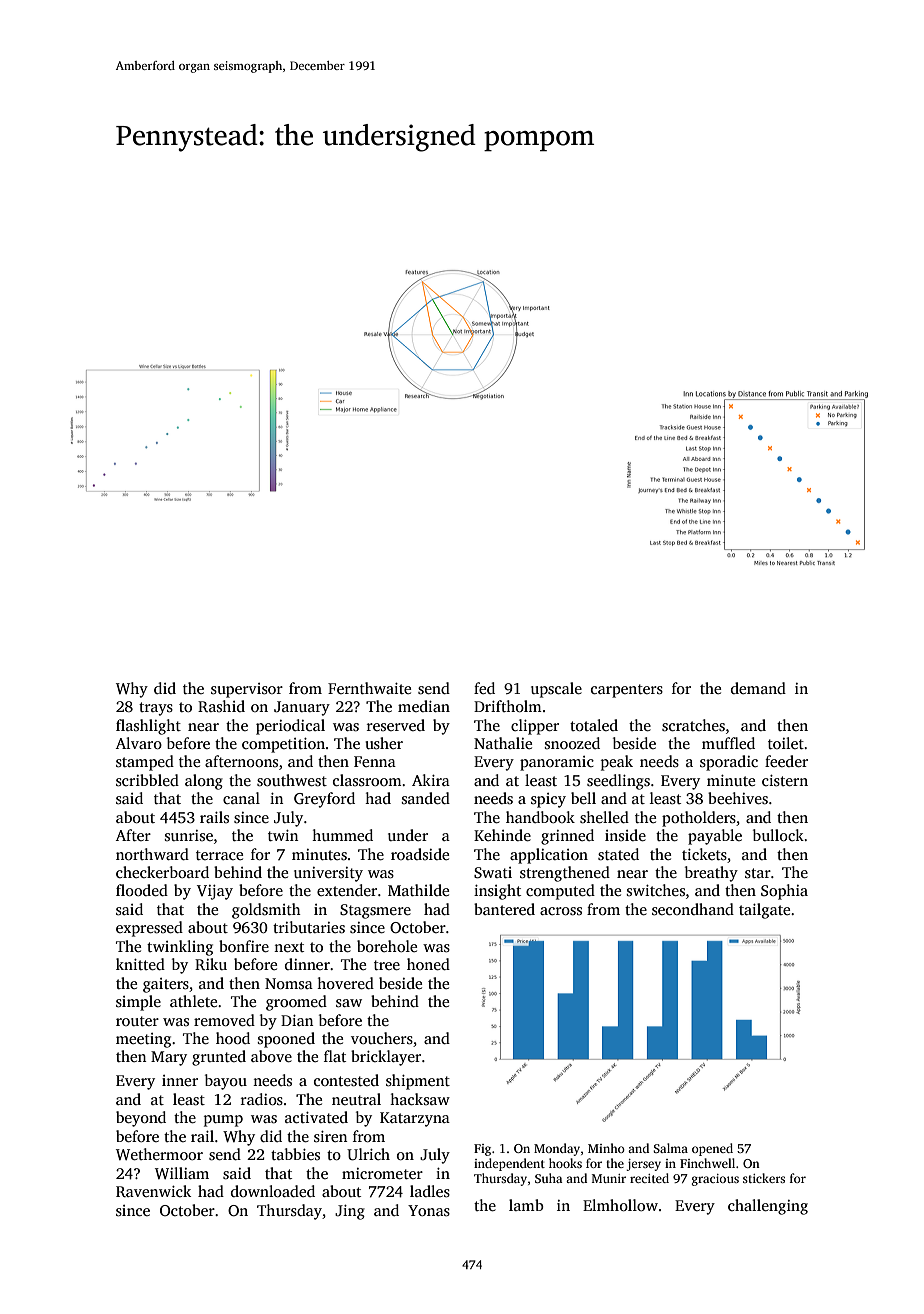  What do you see at coordinates (295, 1154) in the screenshot?
I see `tabbies` at bounding box center [295, 1154].
